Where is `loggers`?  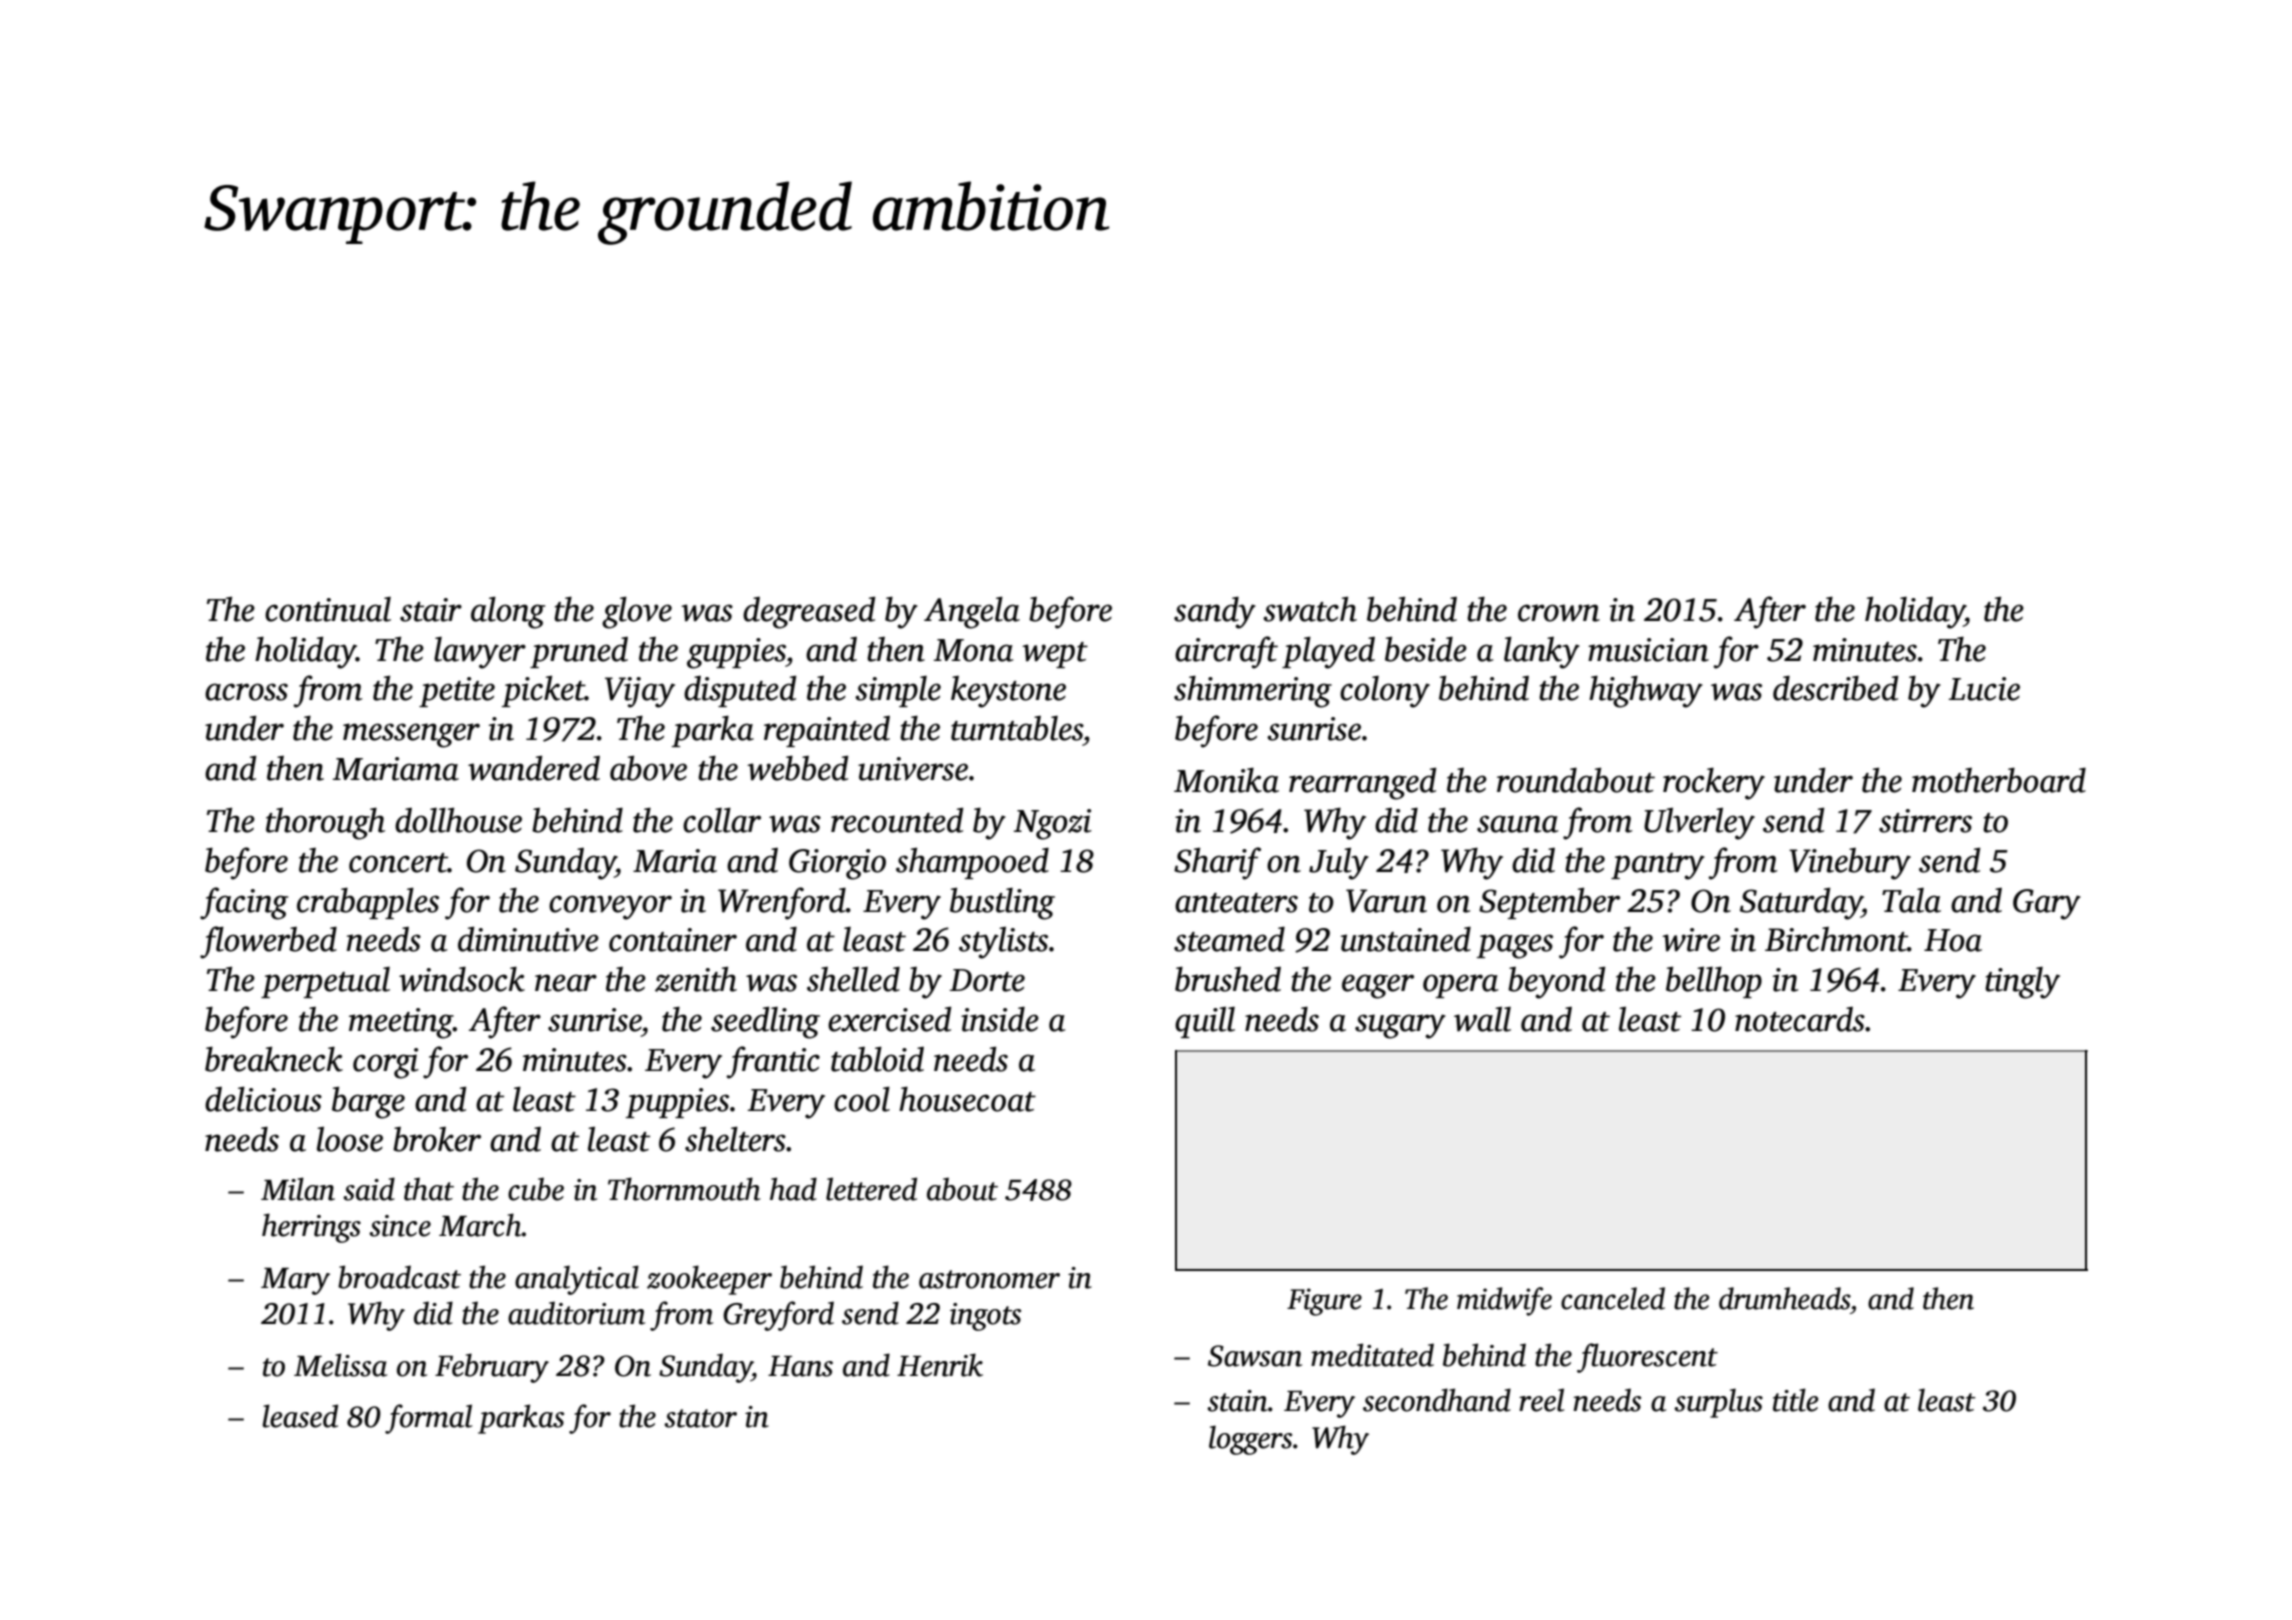
loggers is located at coordinates (1250, 1440).
